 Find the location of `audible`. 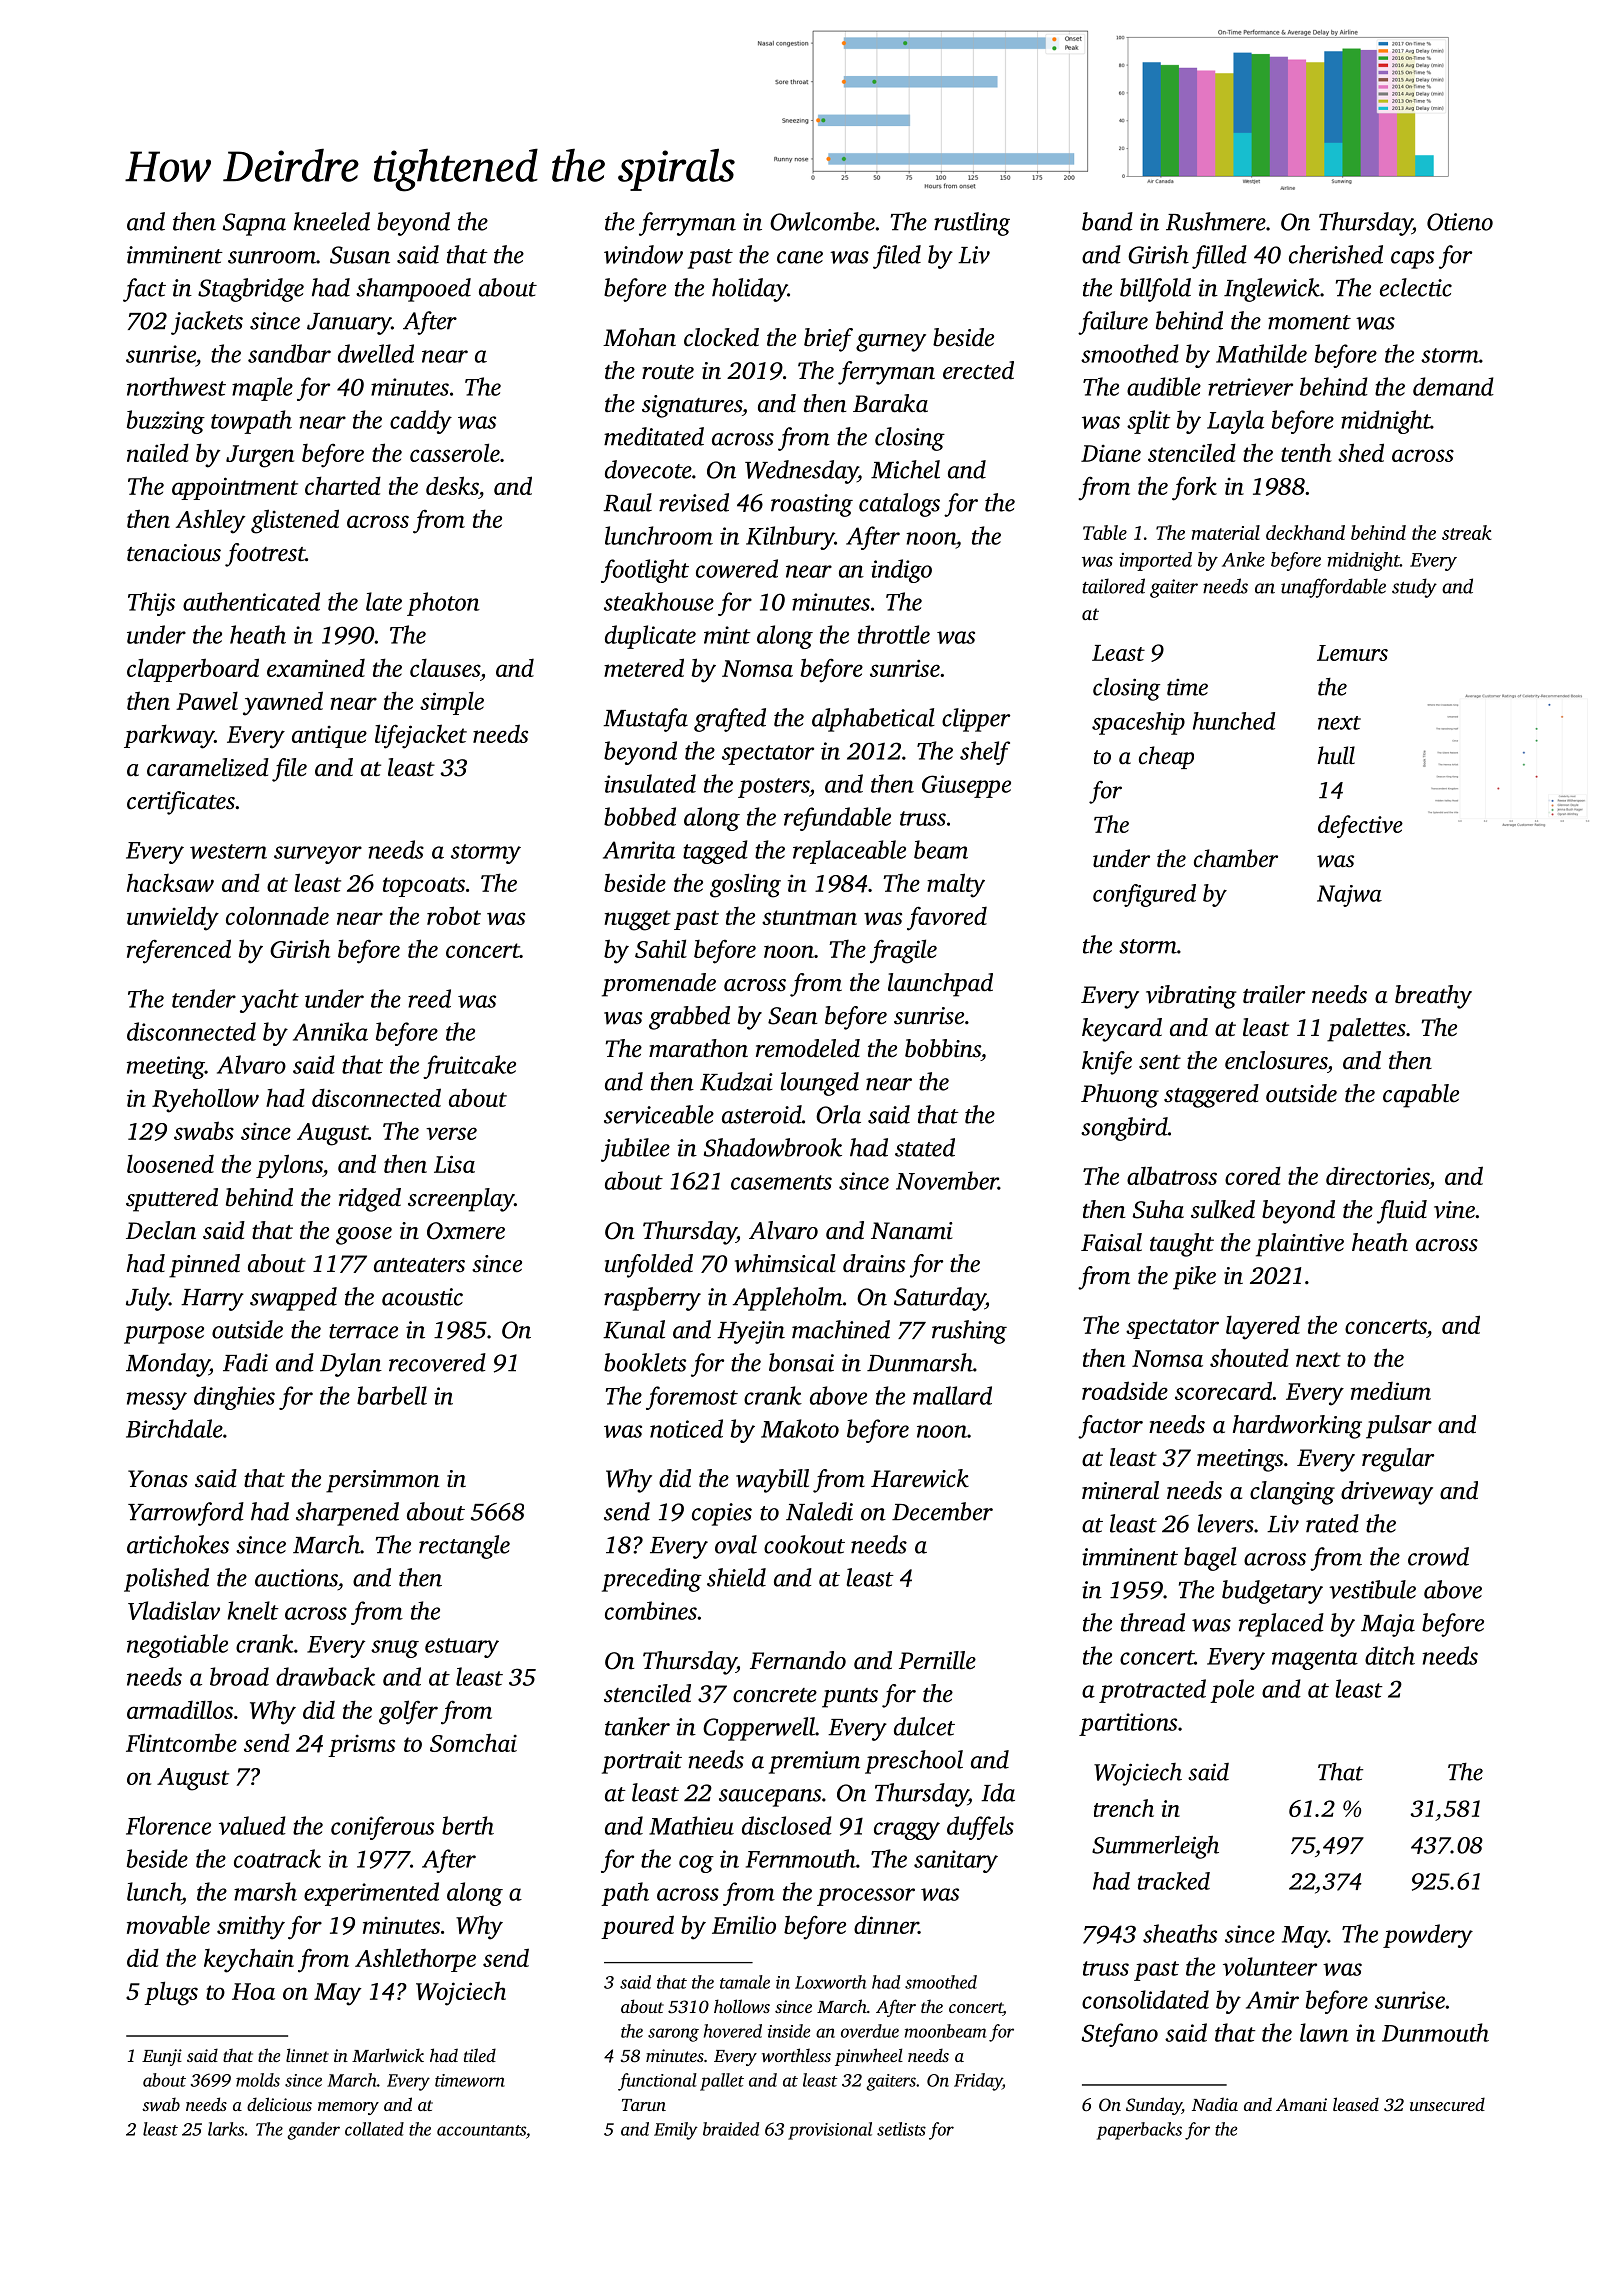

audible is located at coordinates (1164, 386).
